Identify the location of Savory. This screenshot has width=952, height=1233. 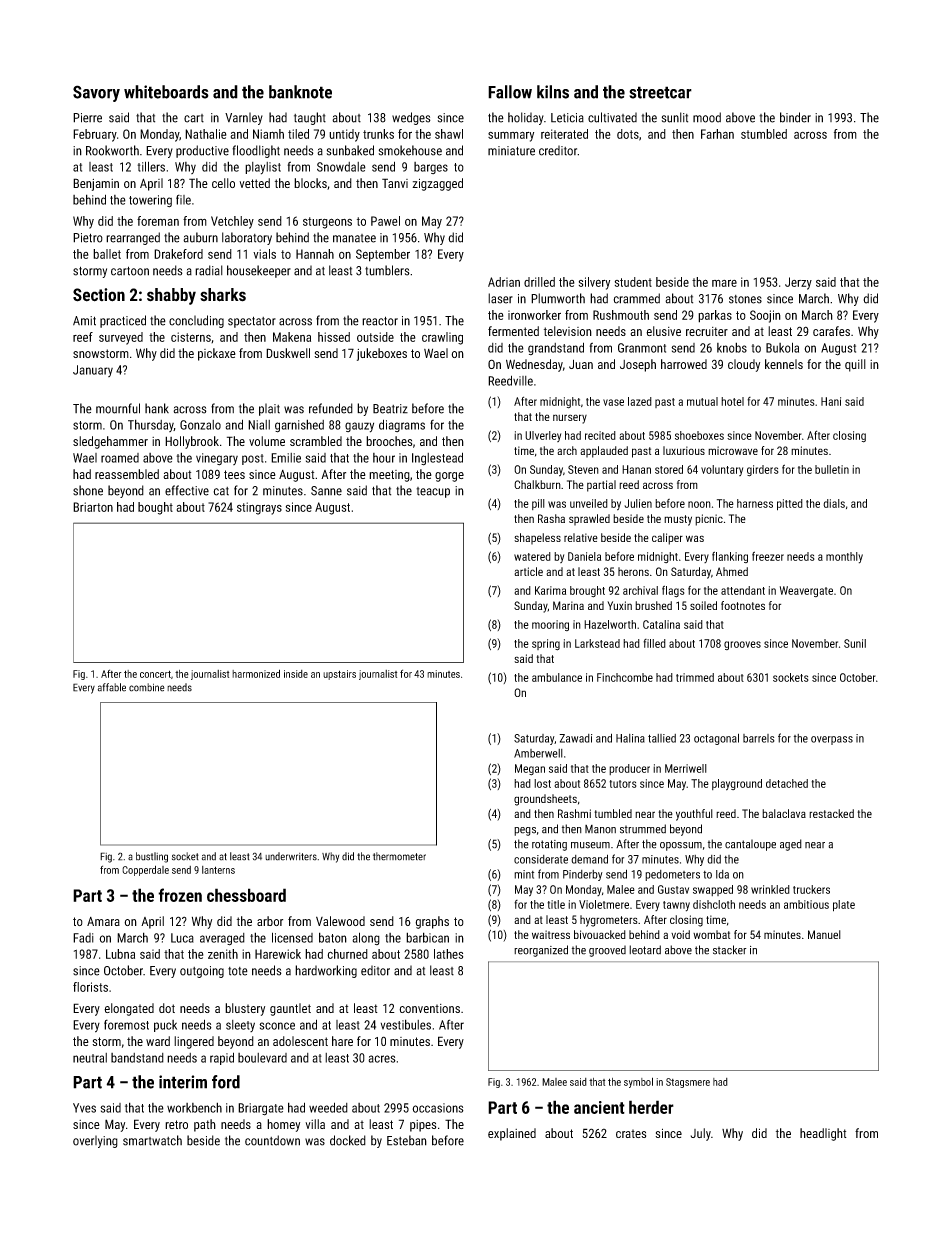
(96, 93).
